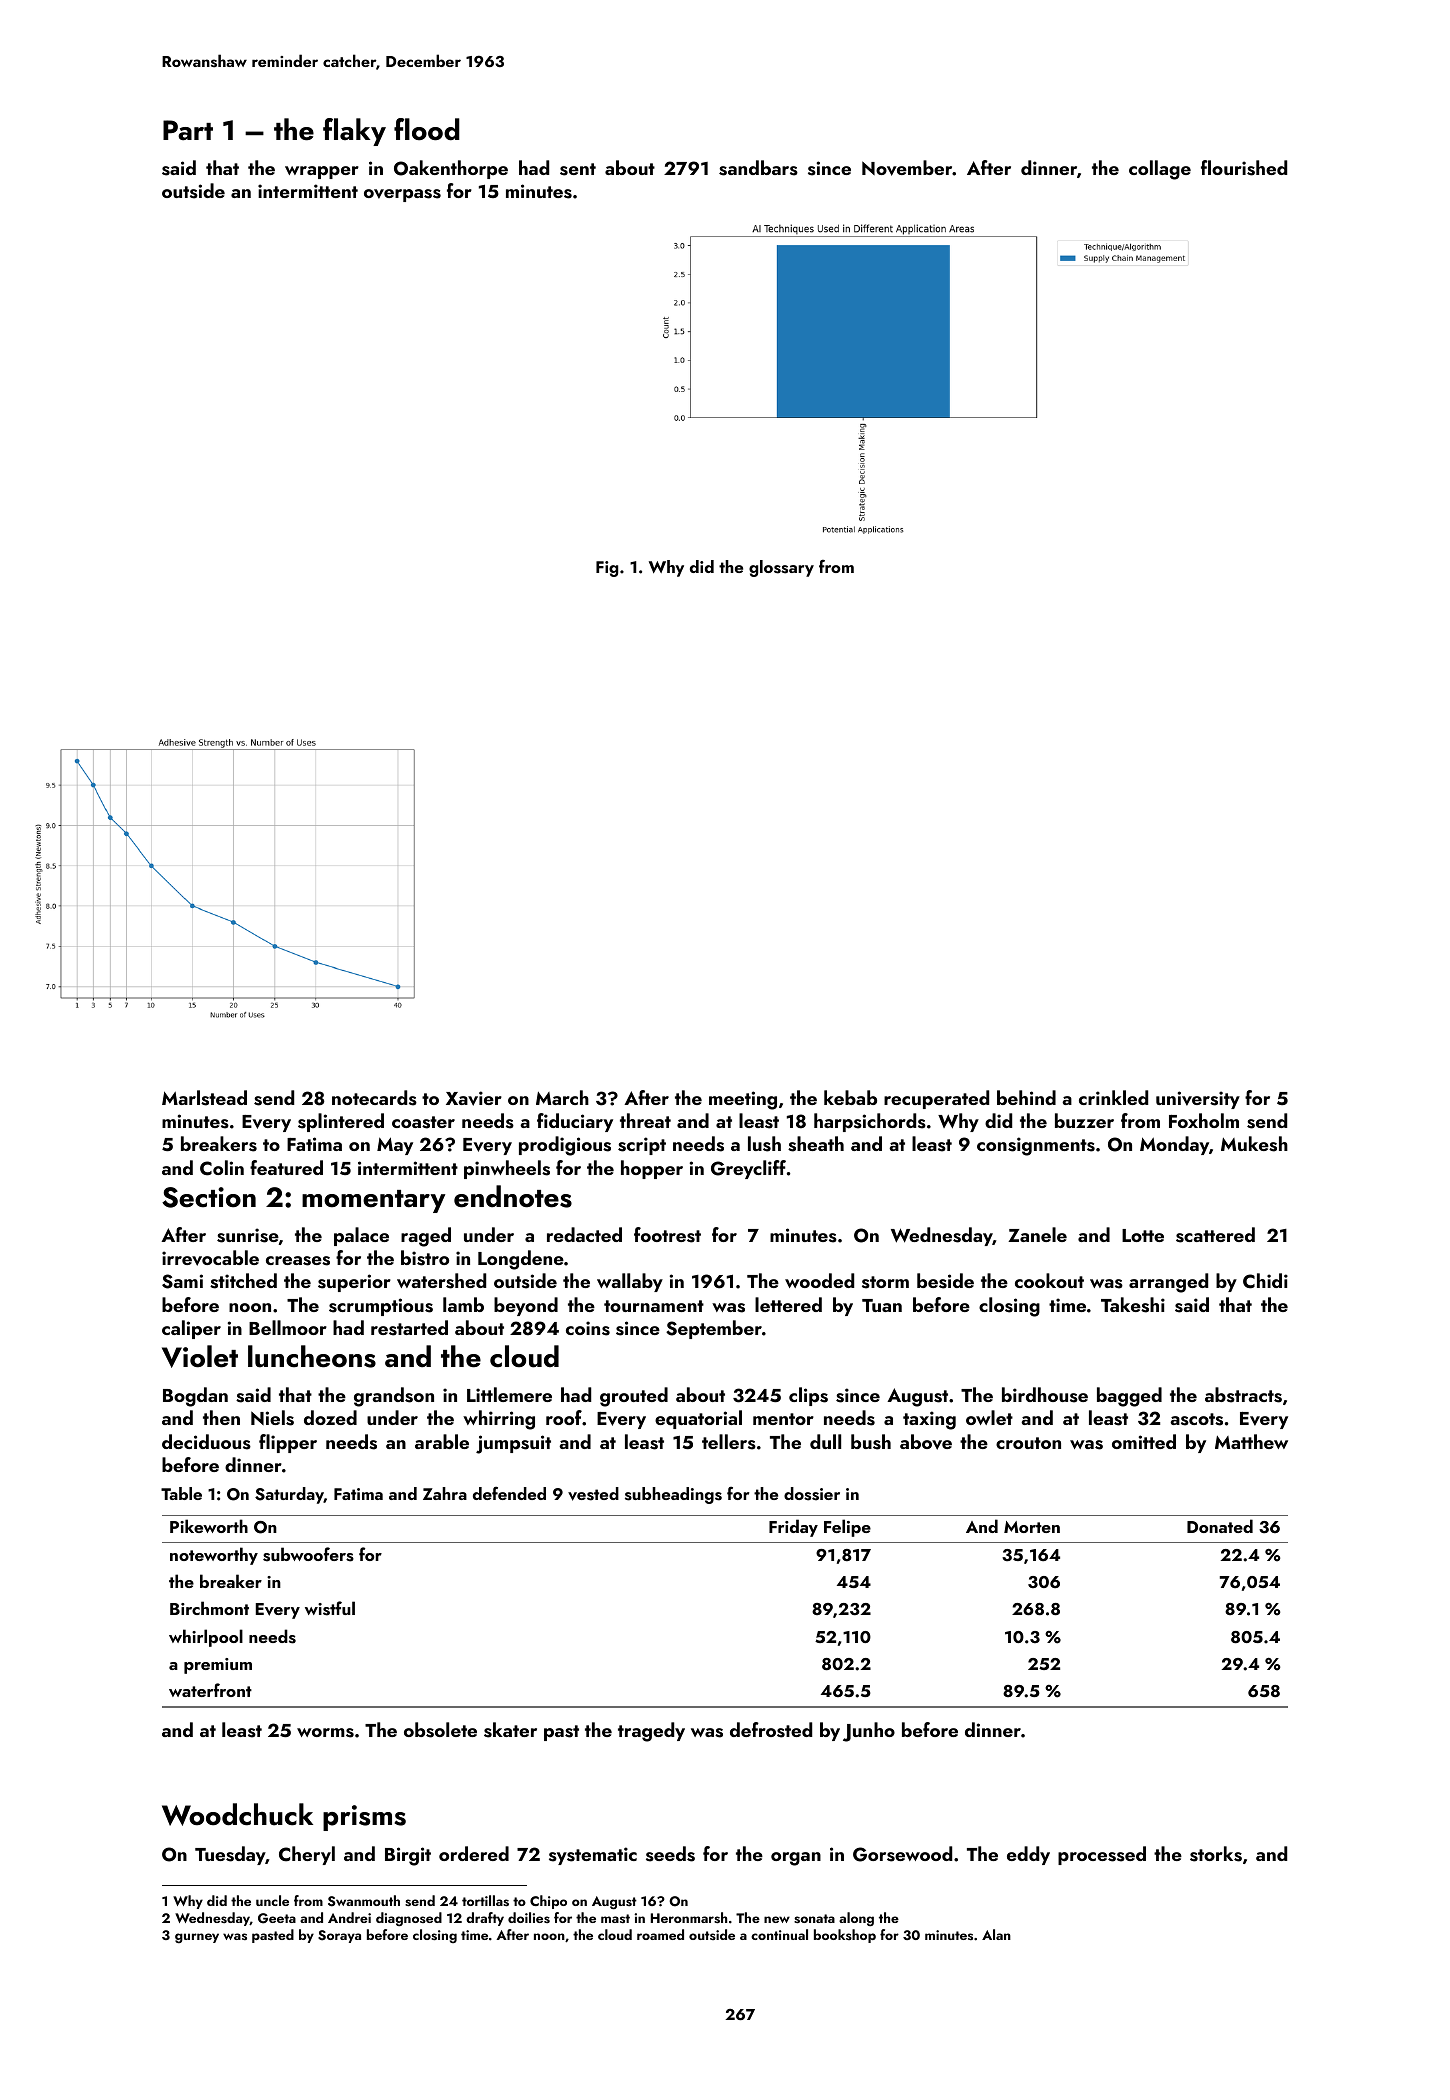 The image size is (1450, 2100). What do you see at coordinates (654, 1306) in the screenshot?
I see `tournament` at bounding box center [654, 1306].
